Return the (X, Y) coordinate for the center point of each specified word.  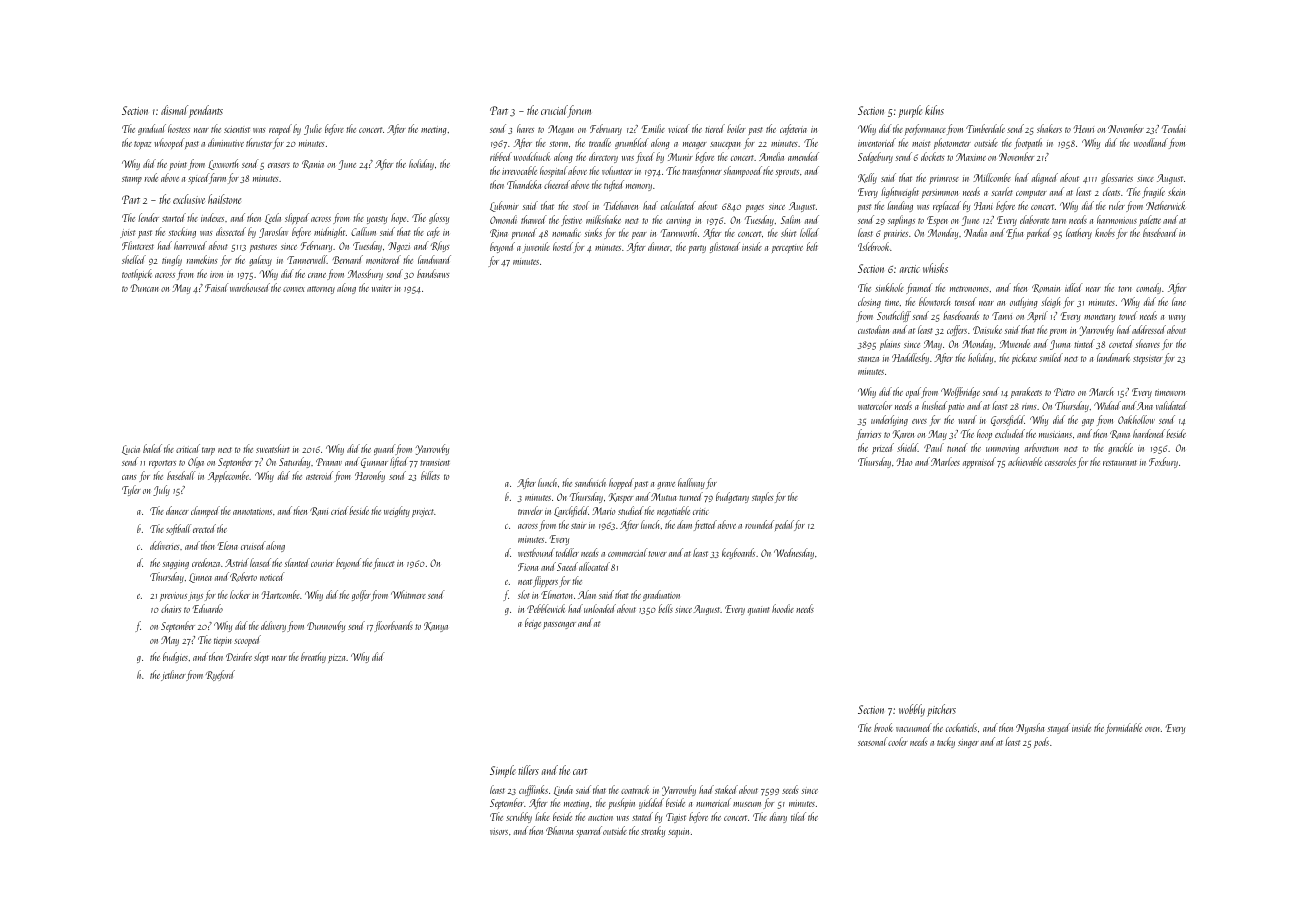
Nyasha (1030, 728)
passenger (559, 625)
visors (499, 831)
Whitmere (408, 594)
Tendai (1174, 128)
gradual (152, 129)
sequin (678, 832)
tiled (798, 816)
